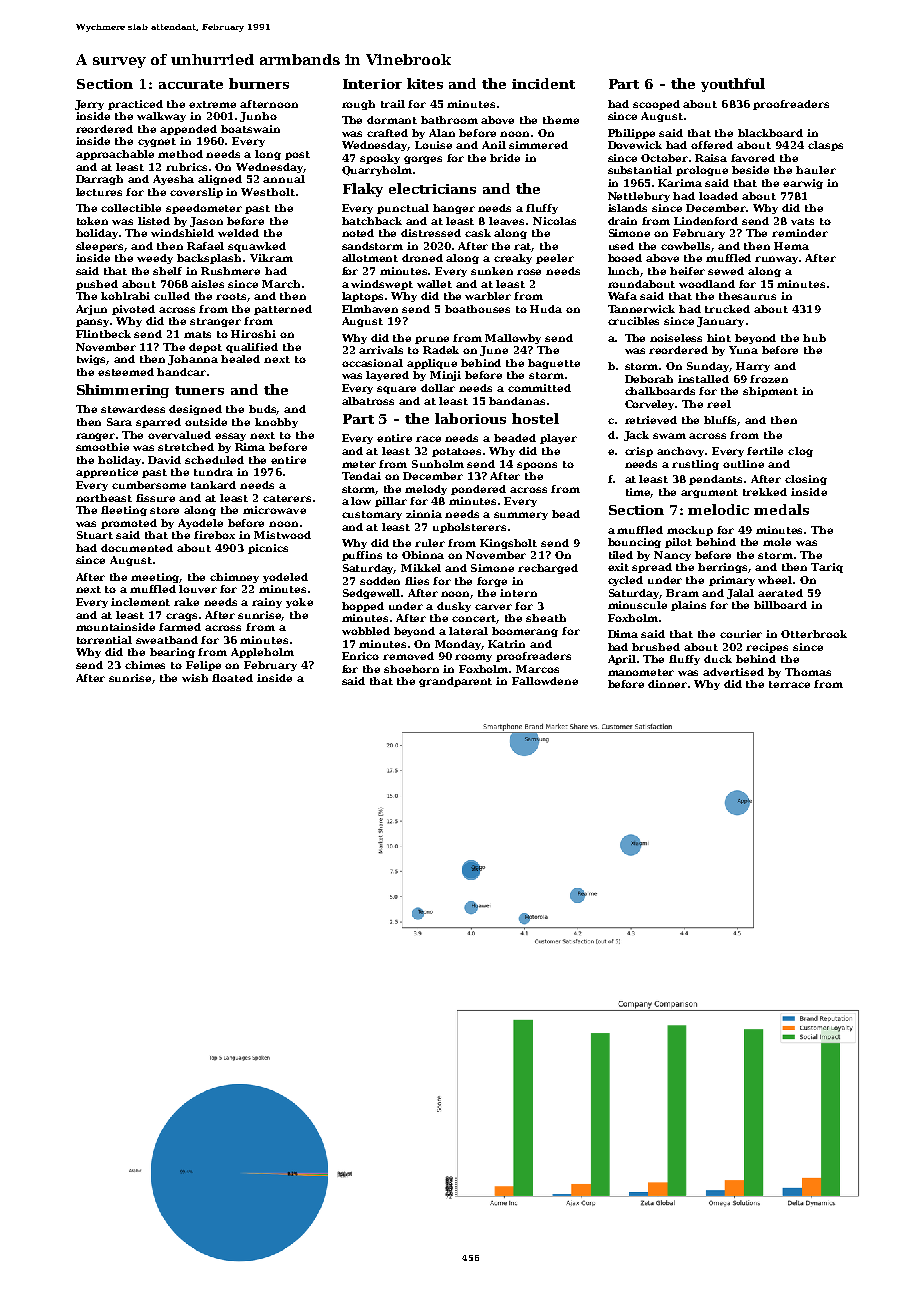 The height and width of the screenshot is (1308, 924). I want to click on layered, so click(387, 376).
